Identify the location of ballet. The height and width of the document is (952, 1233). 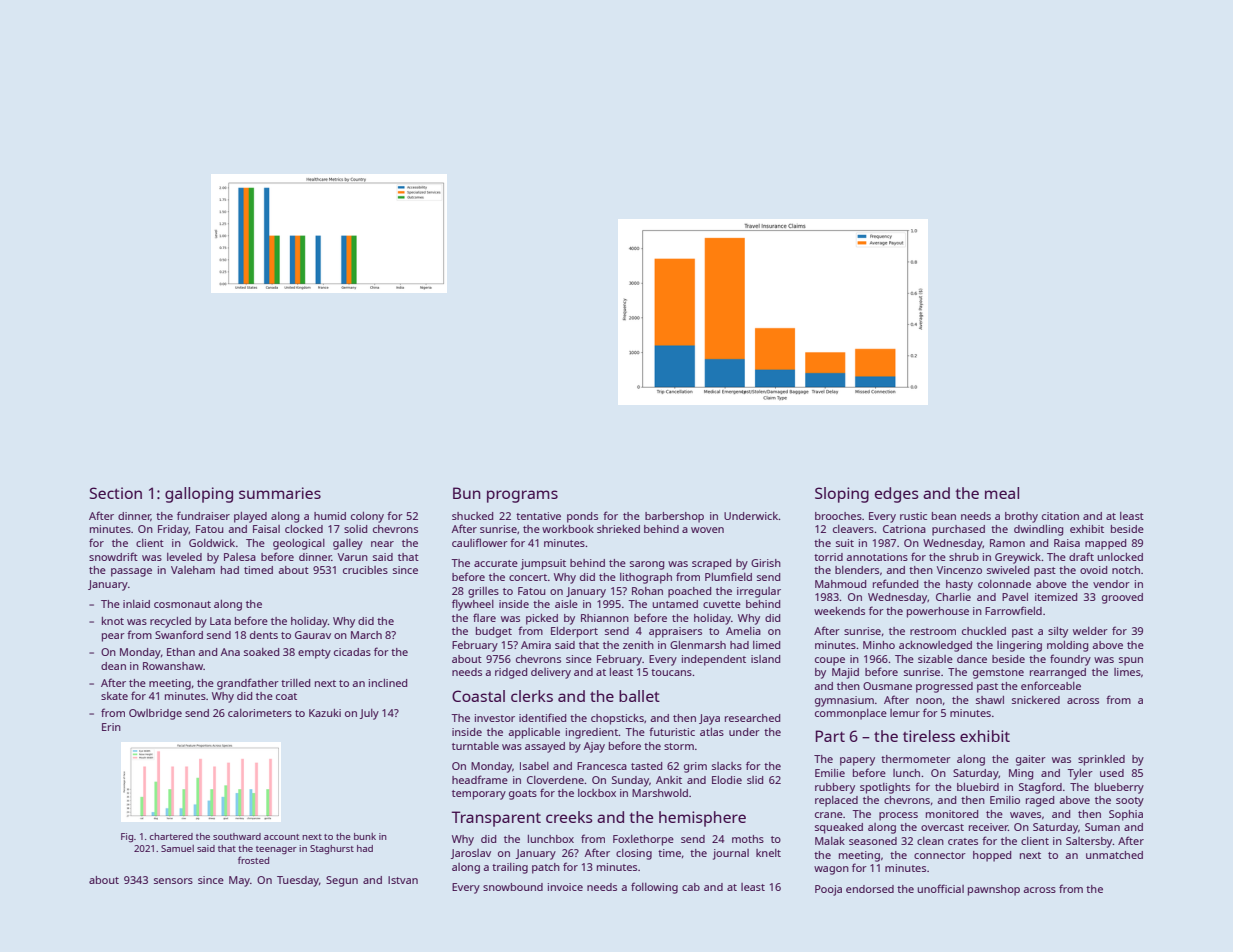
(639, 696).
